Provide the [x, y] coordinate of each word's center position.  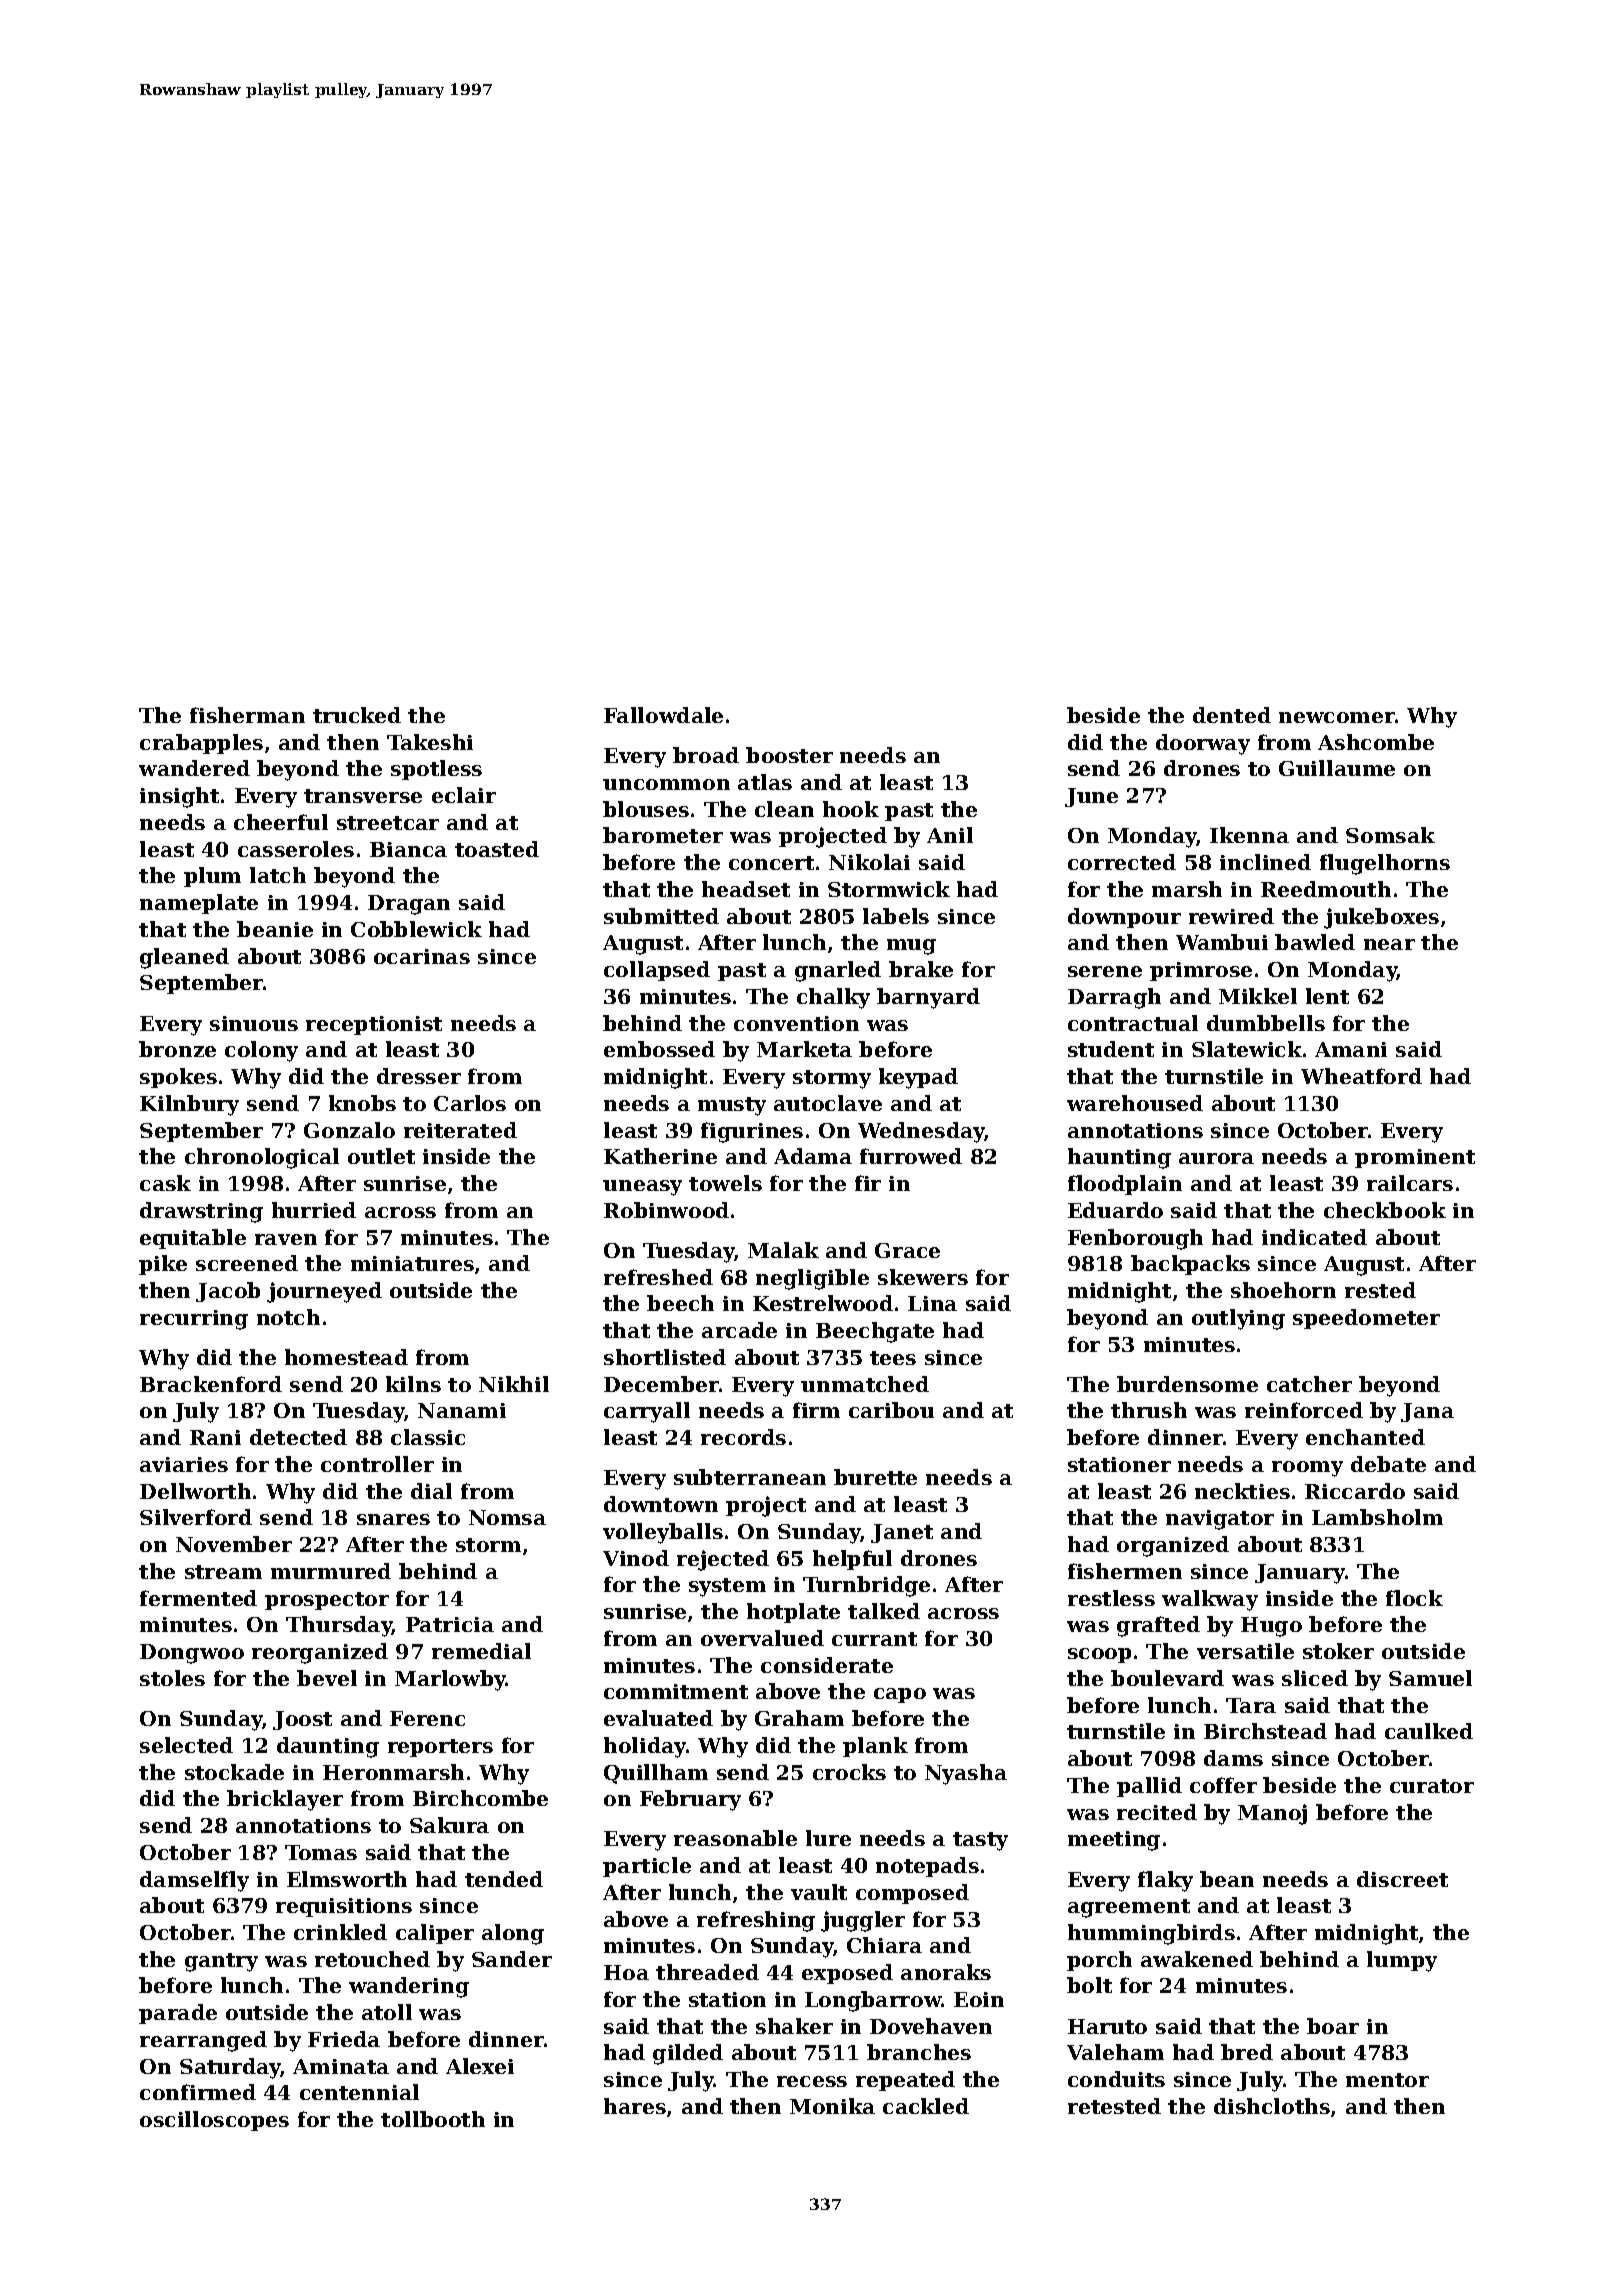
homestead [346, 1357]
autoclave [828, 1103]
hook [851, 809]
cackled [926, 2106]
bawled [1315, 942]
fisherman [247, 715]
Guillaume [1337, 768]
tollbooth [433, 2119]
